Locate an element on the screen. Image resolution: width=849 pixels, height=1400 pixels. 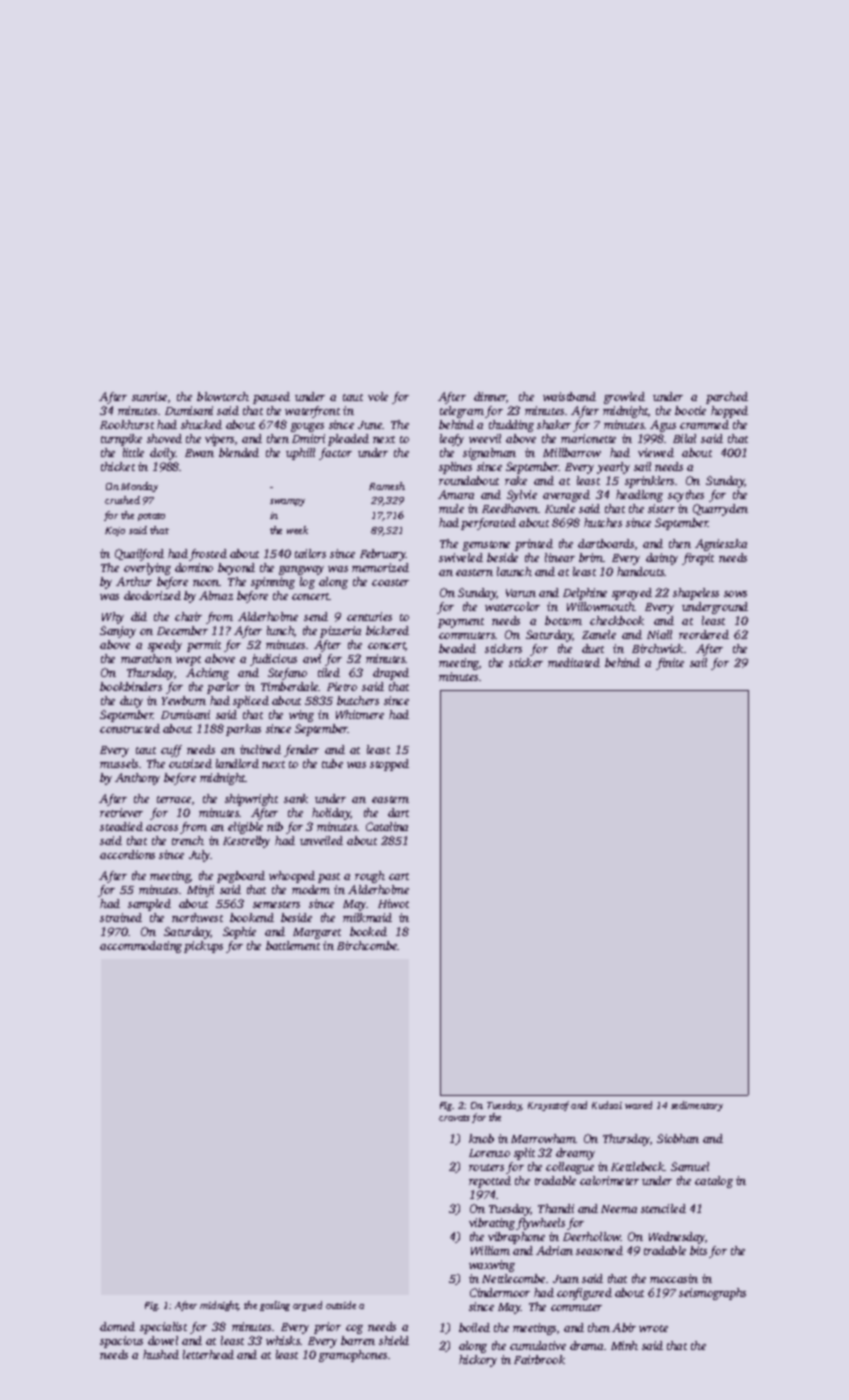
Thandi is located at coordinates (556, 1208).
